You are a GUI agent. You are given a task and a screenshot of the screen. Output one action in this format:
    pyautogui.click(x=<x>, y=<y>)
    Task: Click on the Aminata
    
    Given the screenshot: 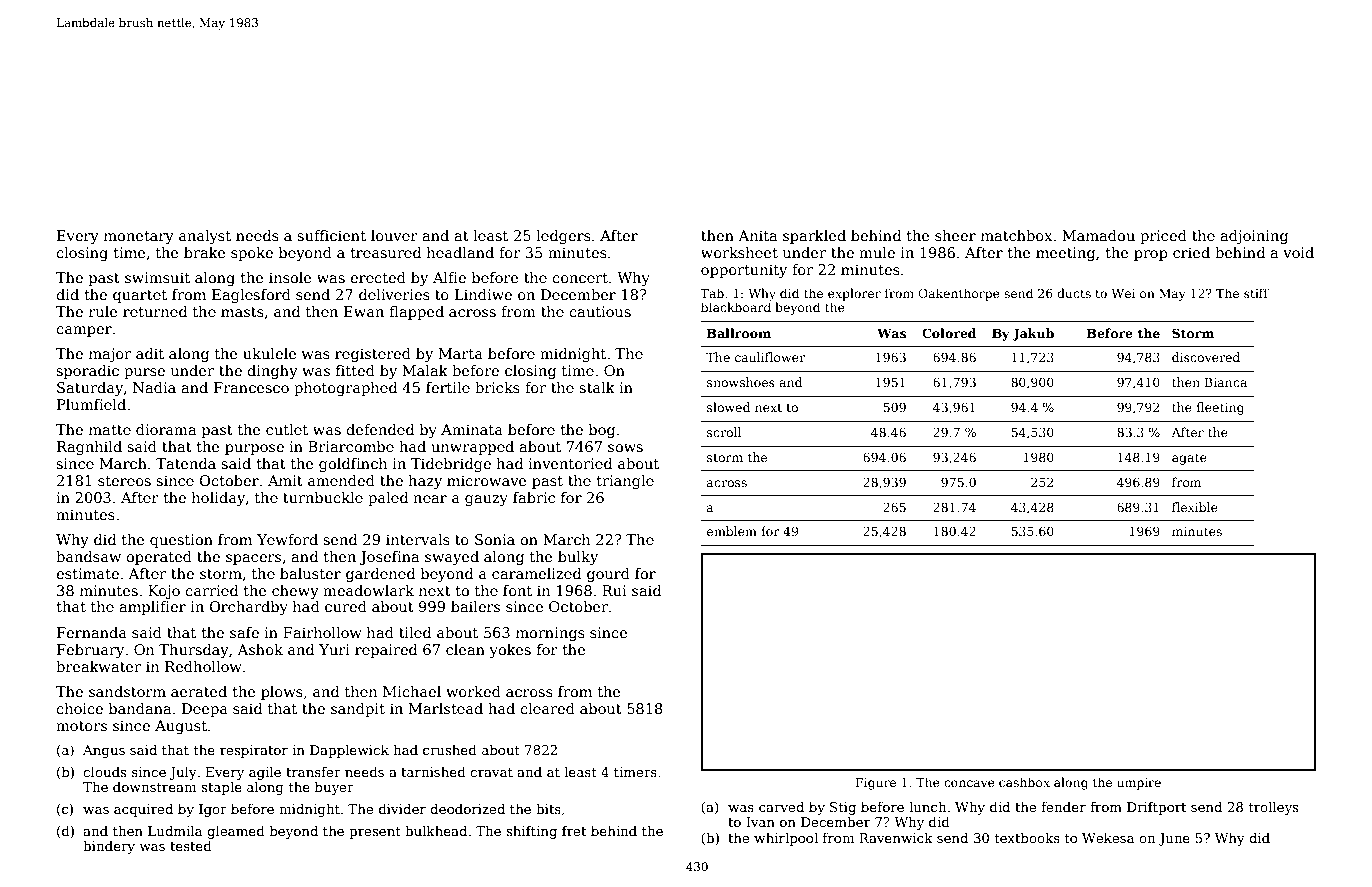 What is the action you would take?
    pyautogui.click(x=472, y=429)
